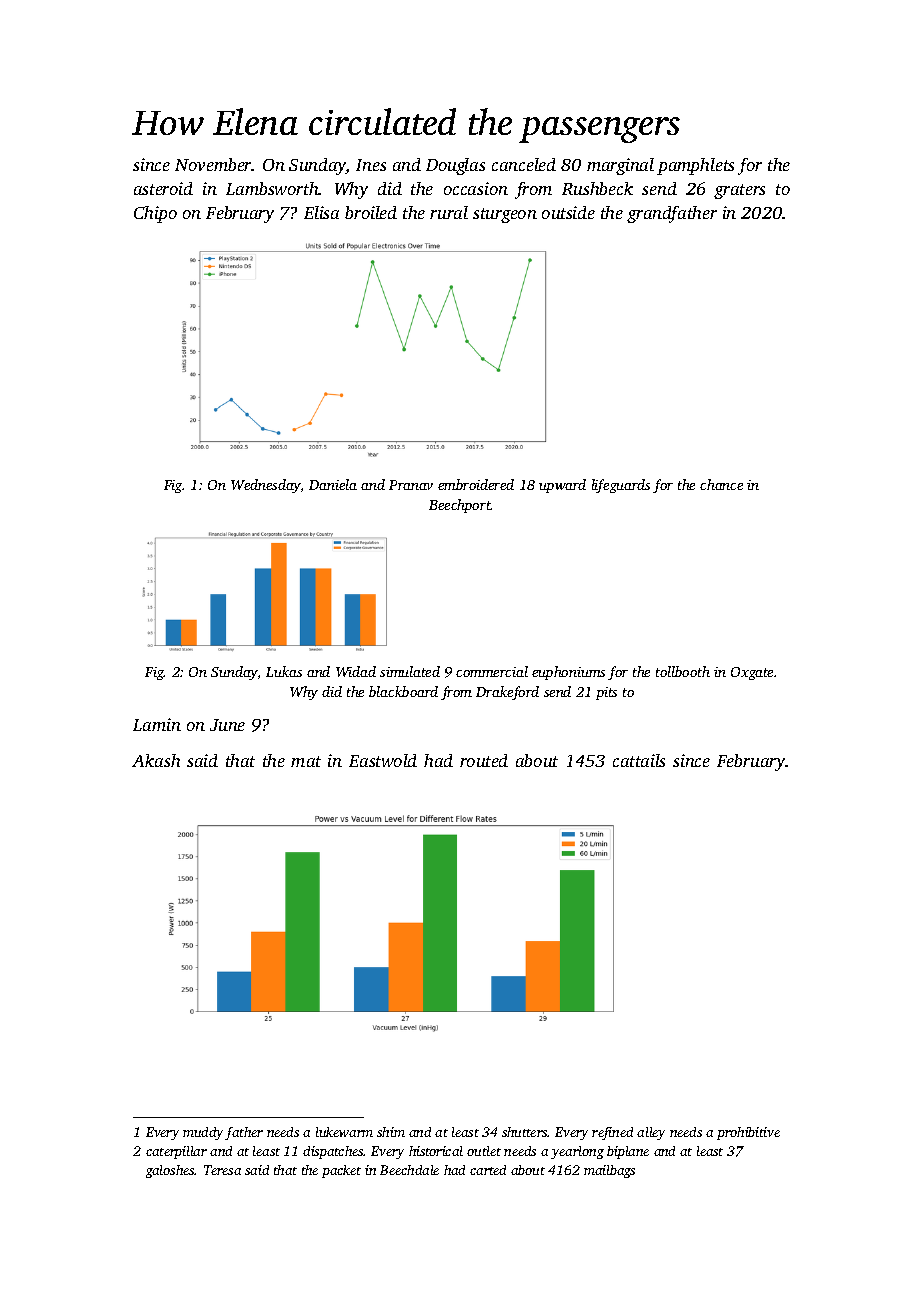 The image size is (924, 1311). Describe the element at coordinates (272, 188) in the document. I see `Lambsworth` at that location.
